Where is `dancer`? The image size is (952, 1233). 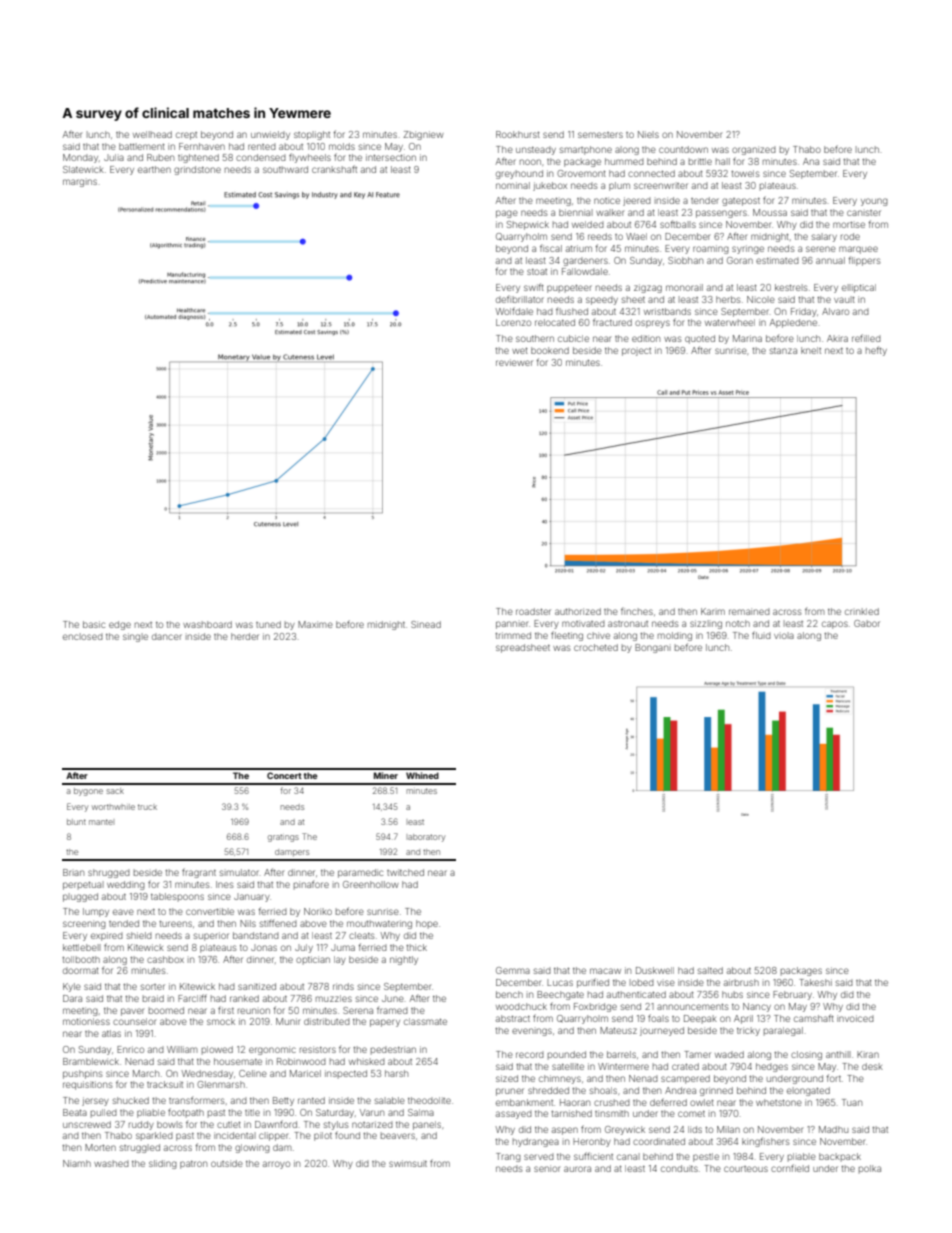 dancer is located at coordinates (167, 636).
